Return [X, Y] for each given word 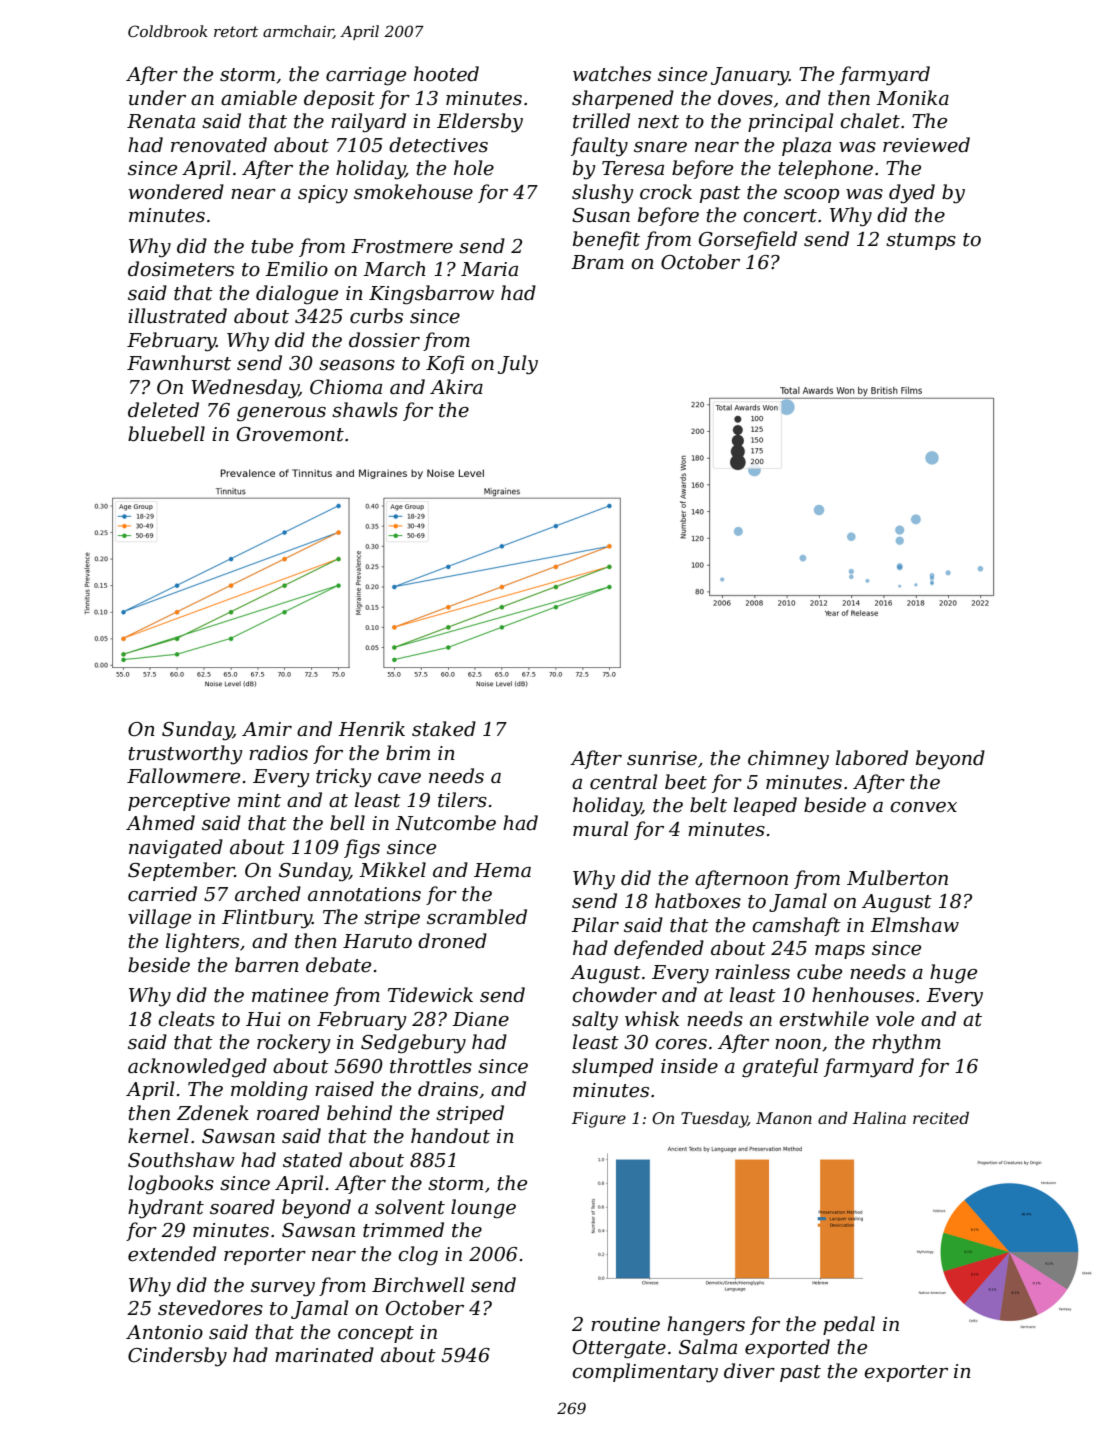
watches [612, 74]
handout [450, 1136]
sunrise [662, 758]
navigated [176, 849]
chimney [788, 760]
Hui [263, 1019]
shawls [365, 410]
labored [872, 758]
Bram [597, 262]
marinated [324, 1355]
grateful [780, 1068]
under [157, 98]
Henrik [371, 729]
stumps [921, 241]
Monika [912, 98]
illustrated [177, 316]
